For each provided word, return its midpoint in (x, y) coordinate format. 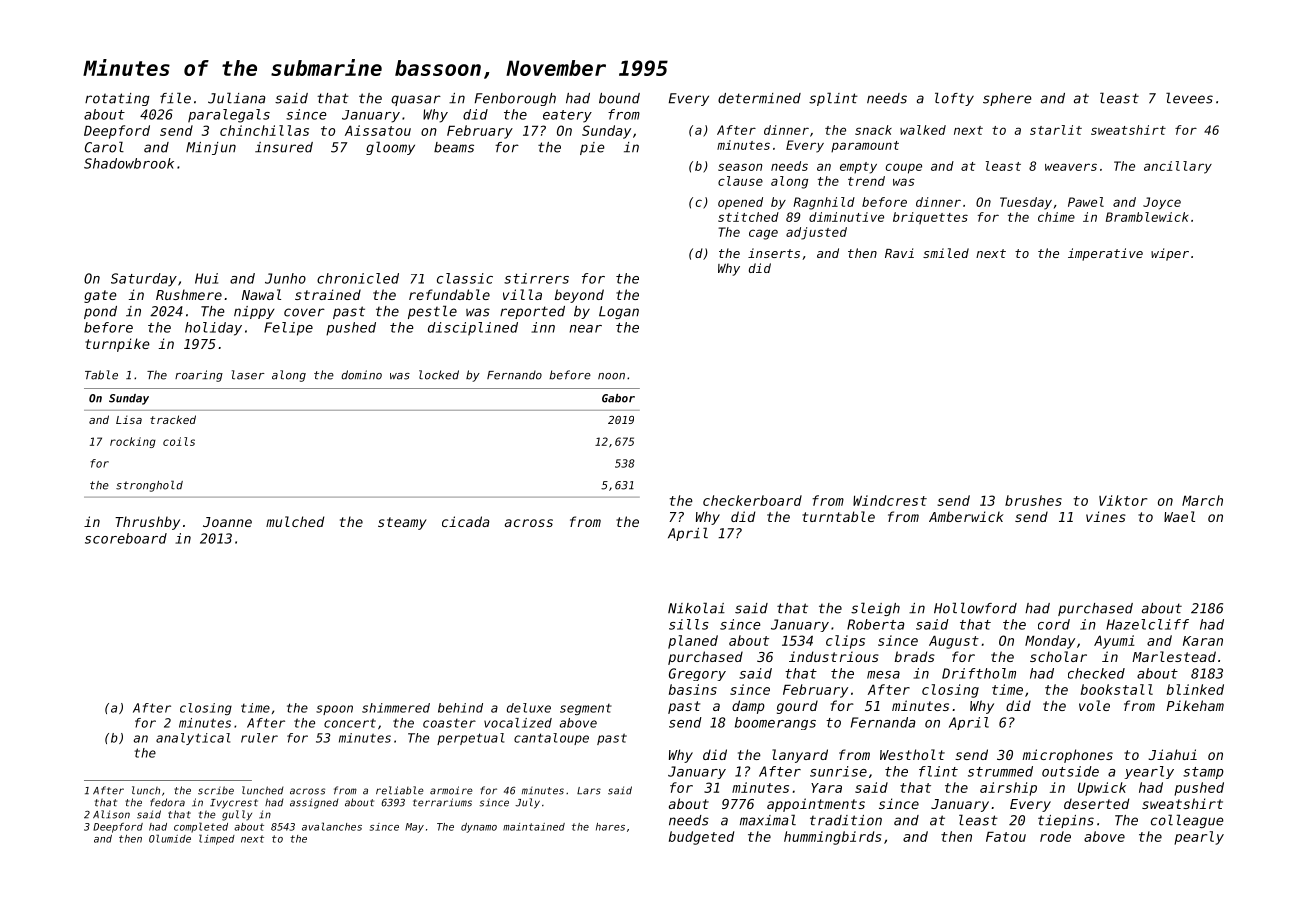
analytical (193, 739)
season (740, 167)
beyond (579, 296)
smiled (946, 253)
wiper (1170, 254)
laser (248, 375)
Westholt (912, 754)
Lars (589, 791)
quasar (416, 100)
